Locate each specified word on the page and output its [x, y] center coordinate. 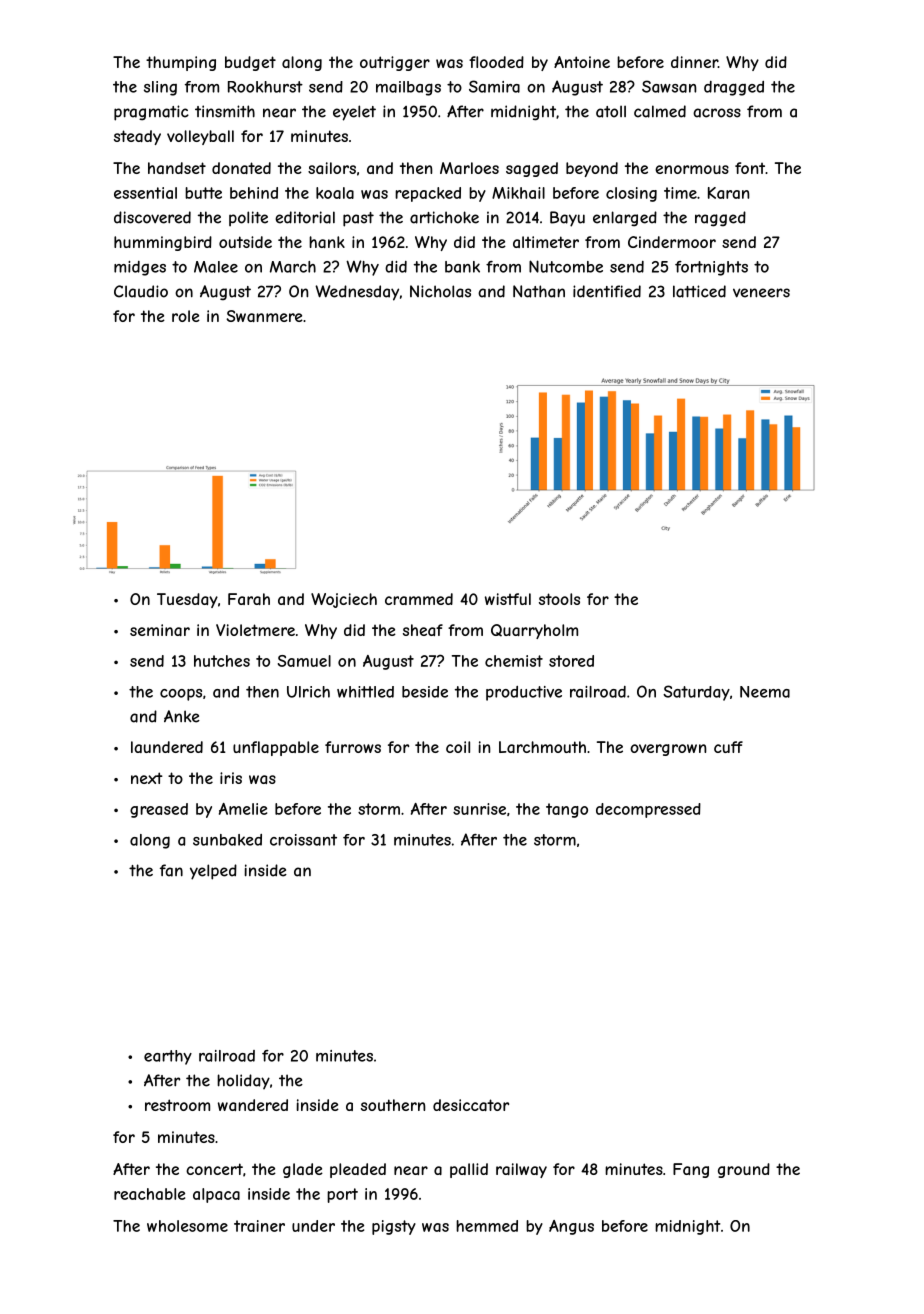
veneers [761, 293]
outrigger [395, 63]
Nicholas [440, 291]
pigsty [394, 1227]
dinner [694, 62]
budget [250, 63]
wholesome [187, 1226]
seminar [160, 630]
